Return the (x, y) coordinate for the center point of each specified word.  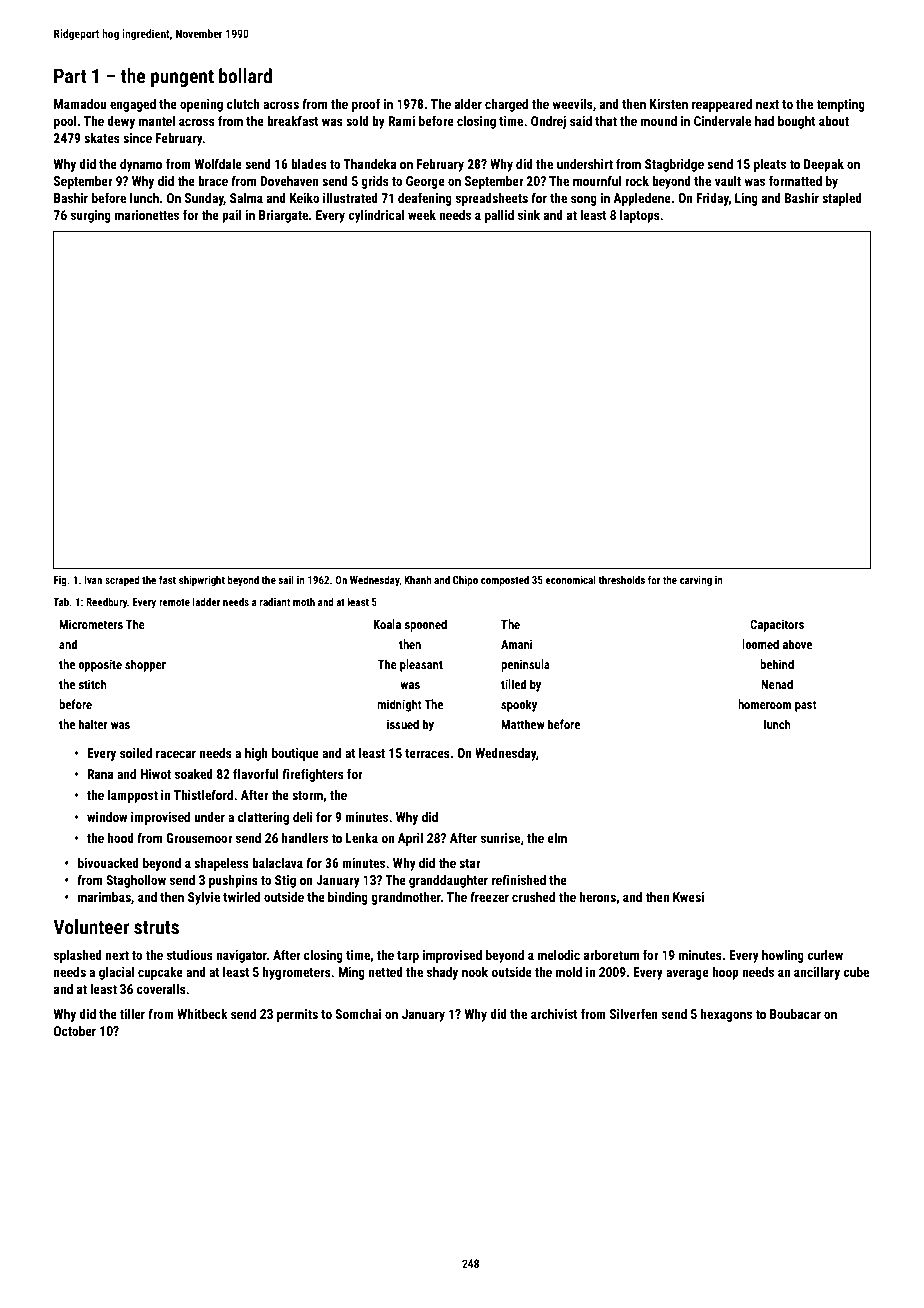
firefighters (313, 775)
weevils (572, 104)
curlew (825, 955)
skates (102, 138)
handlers (305, 838)
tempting (840, 105)
